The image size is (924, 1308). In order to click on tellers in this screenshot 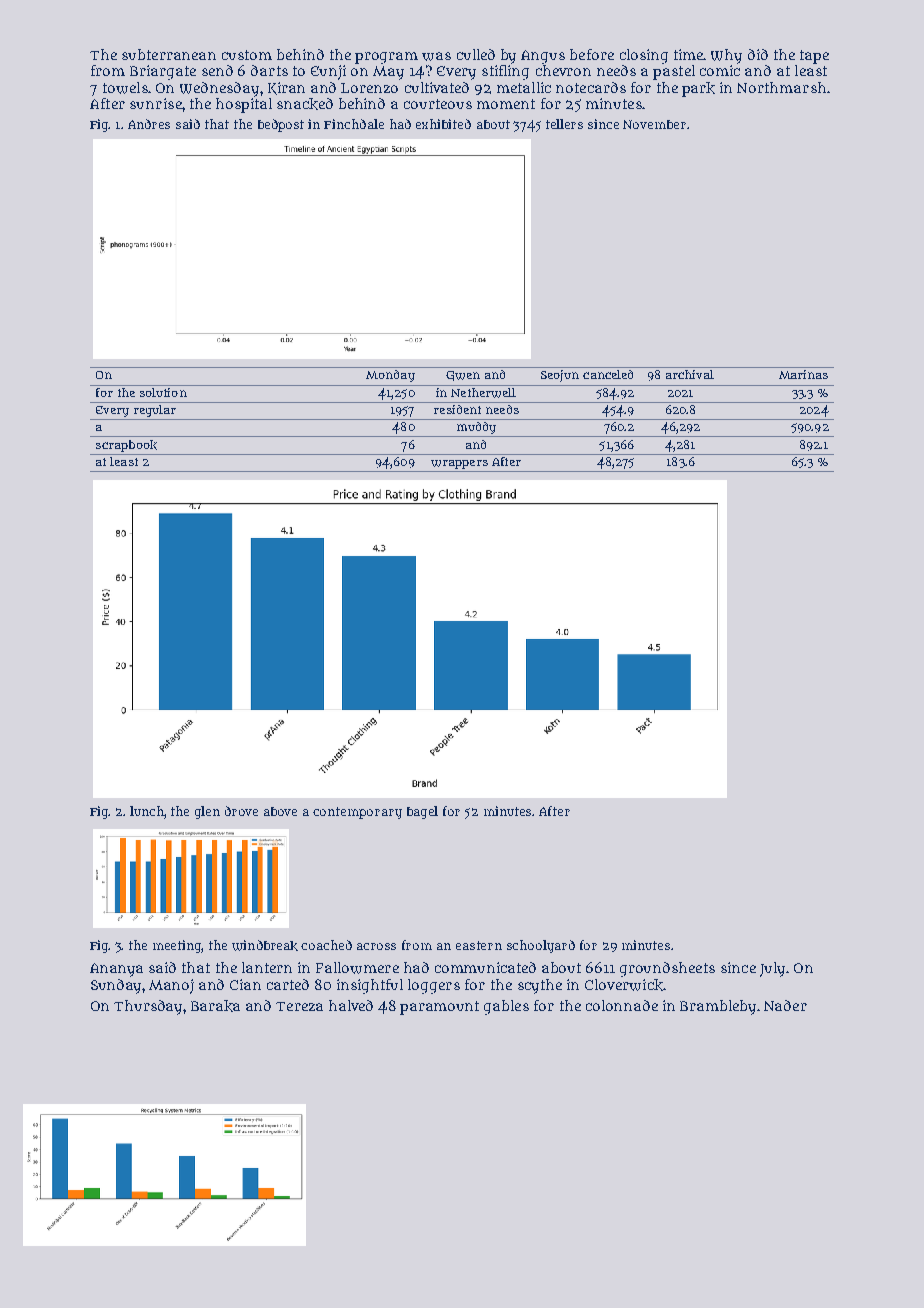, I will do `click(564, 124)`.
